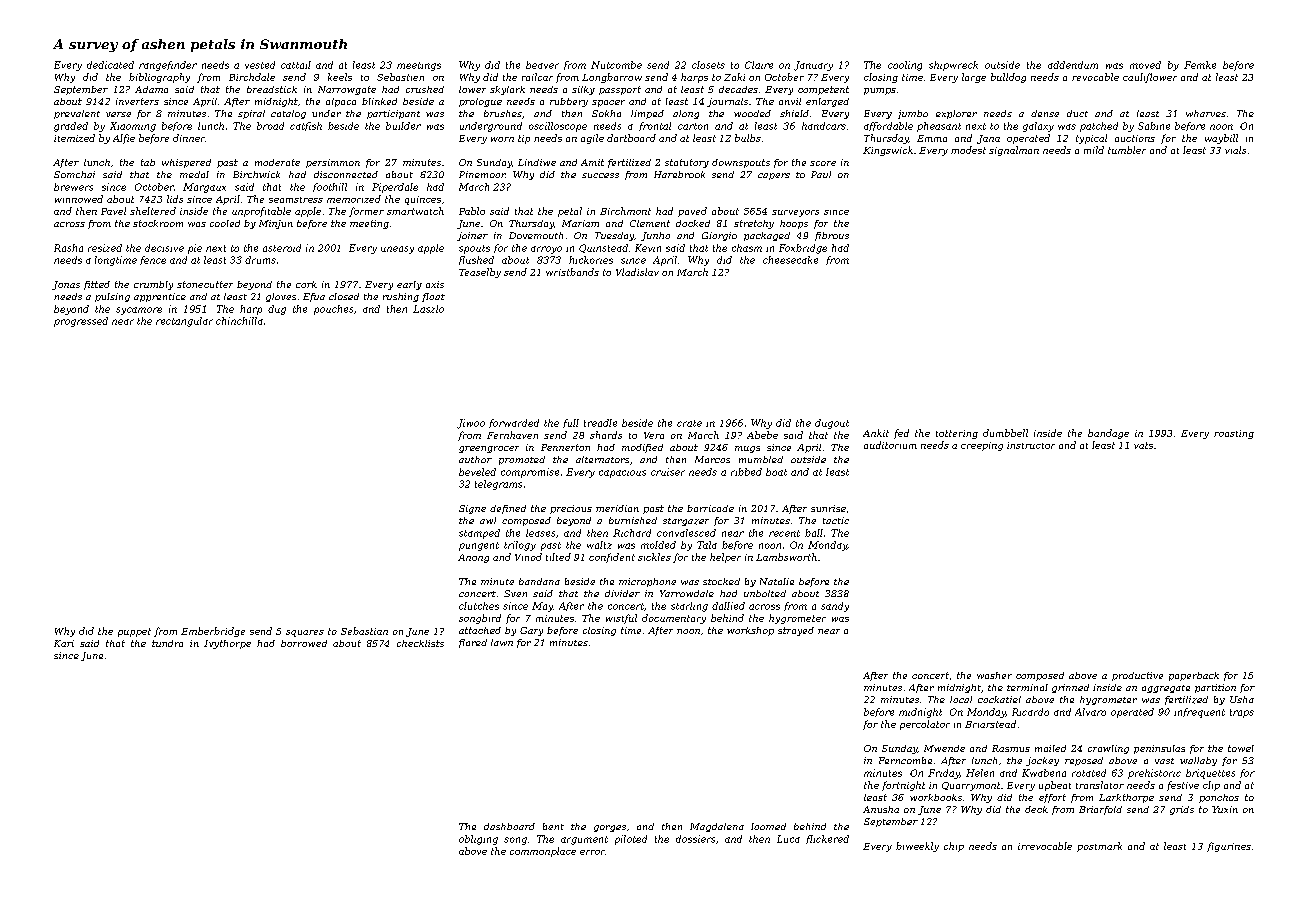 The height and width of the screenshot is (924, 1308). Describe the element at coordinates (1235, 150) in the screenshot. I see `vials` at that location.
